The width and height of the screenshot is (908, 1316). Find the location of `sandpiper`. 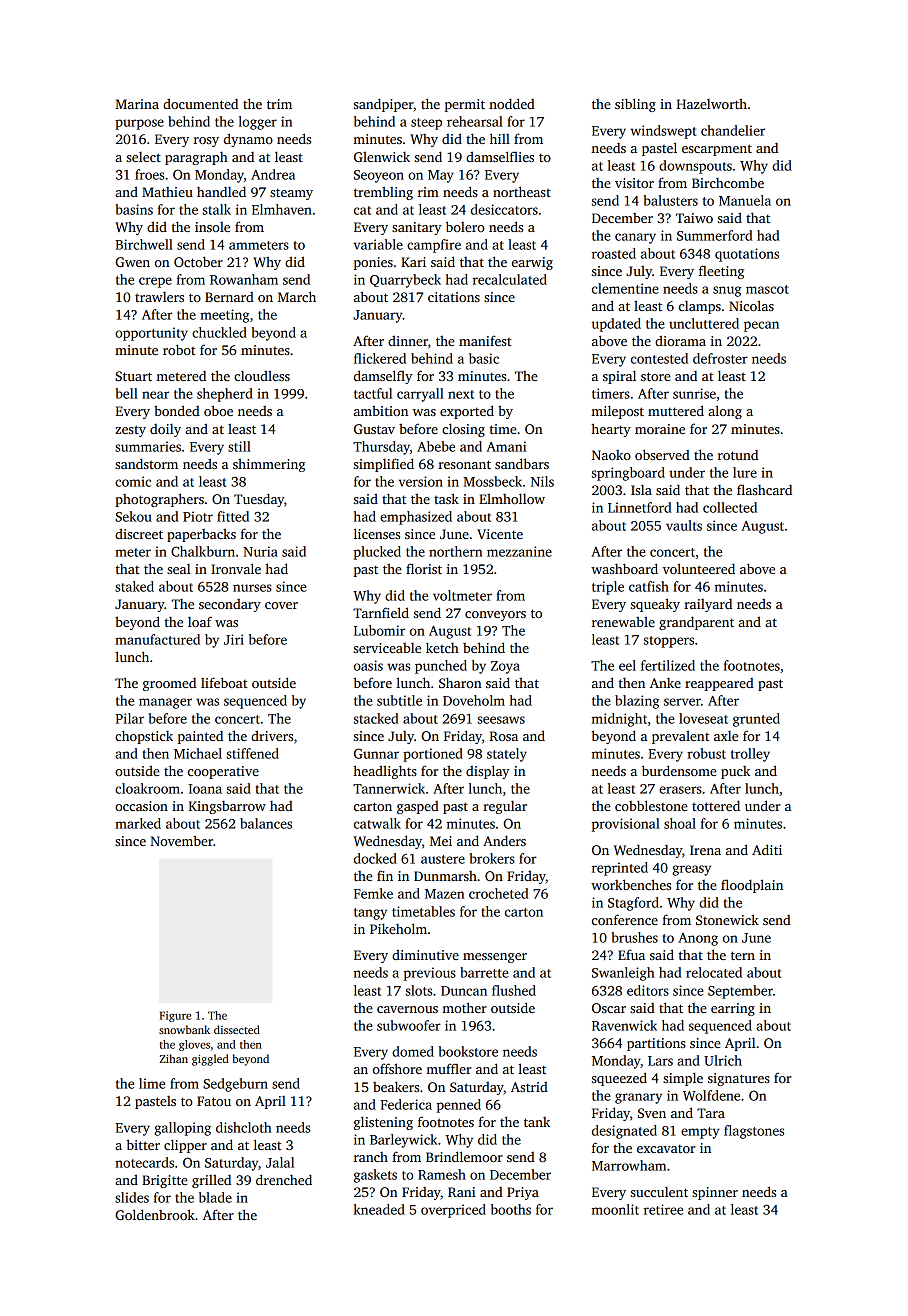

sandpiper is located at coordinates (383, 105).
